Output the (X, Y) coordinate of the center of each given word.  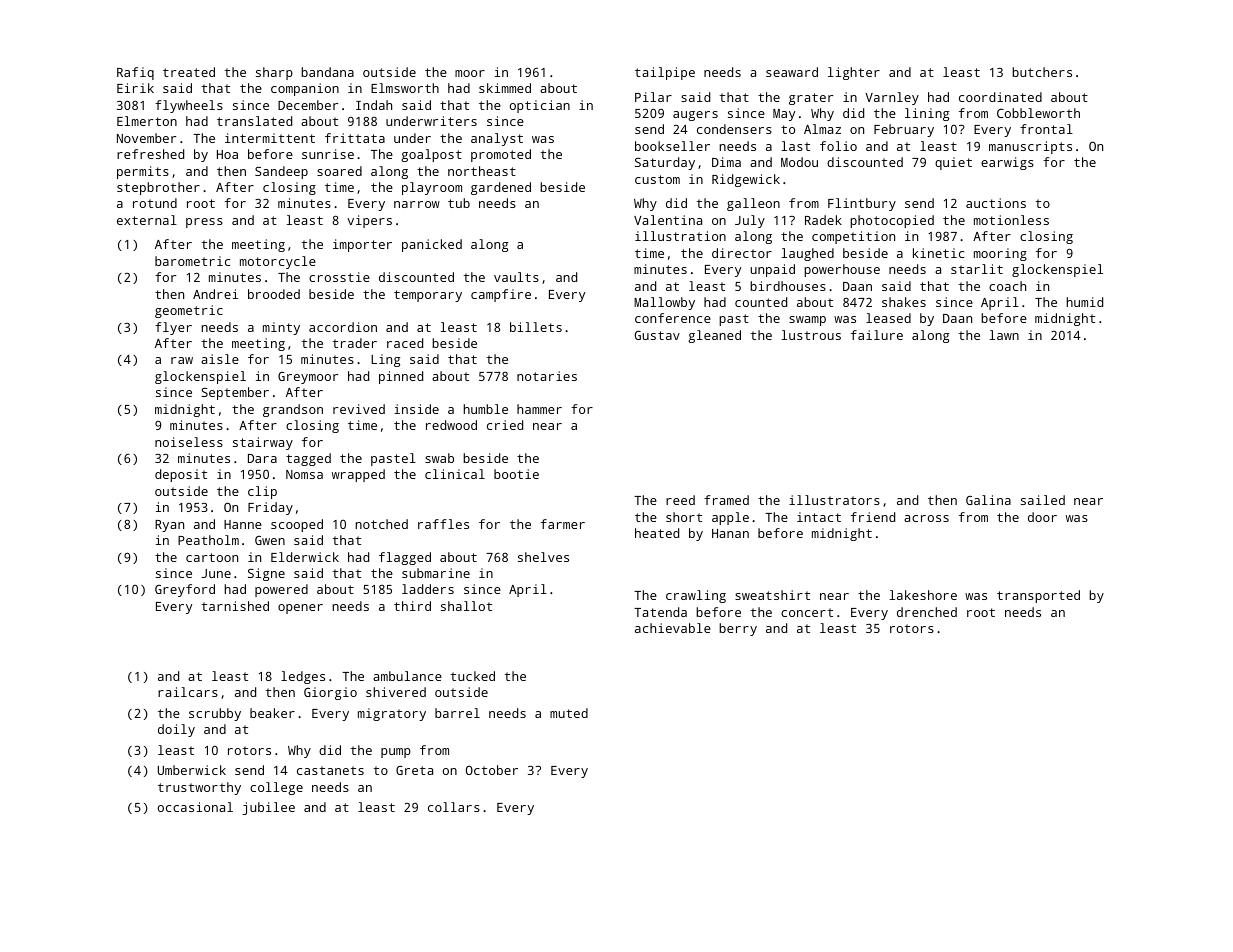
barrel (457, 713)
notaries (547, 376)
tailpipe (665, 73)
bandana (327, 72)
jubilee (268, 808)
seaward (792, 72)
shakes (904, 302)
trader (355, 343)
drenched (927, 612)
